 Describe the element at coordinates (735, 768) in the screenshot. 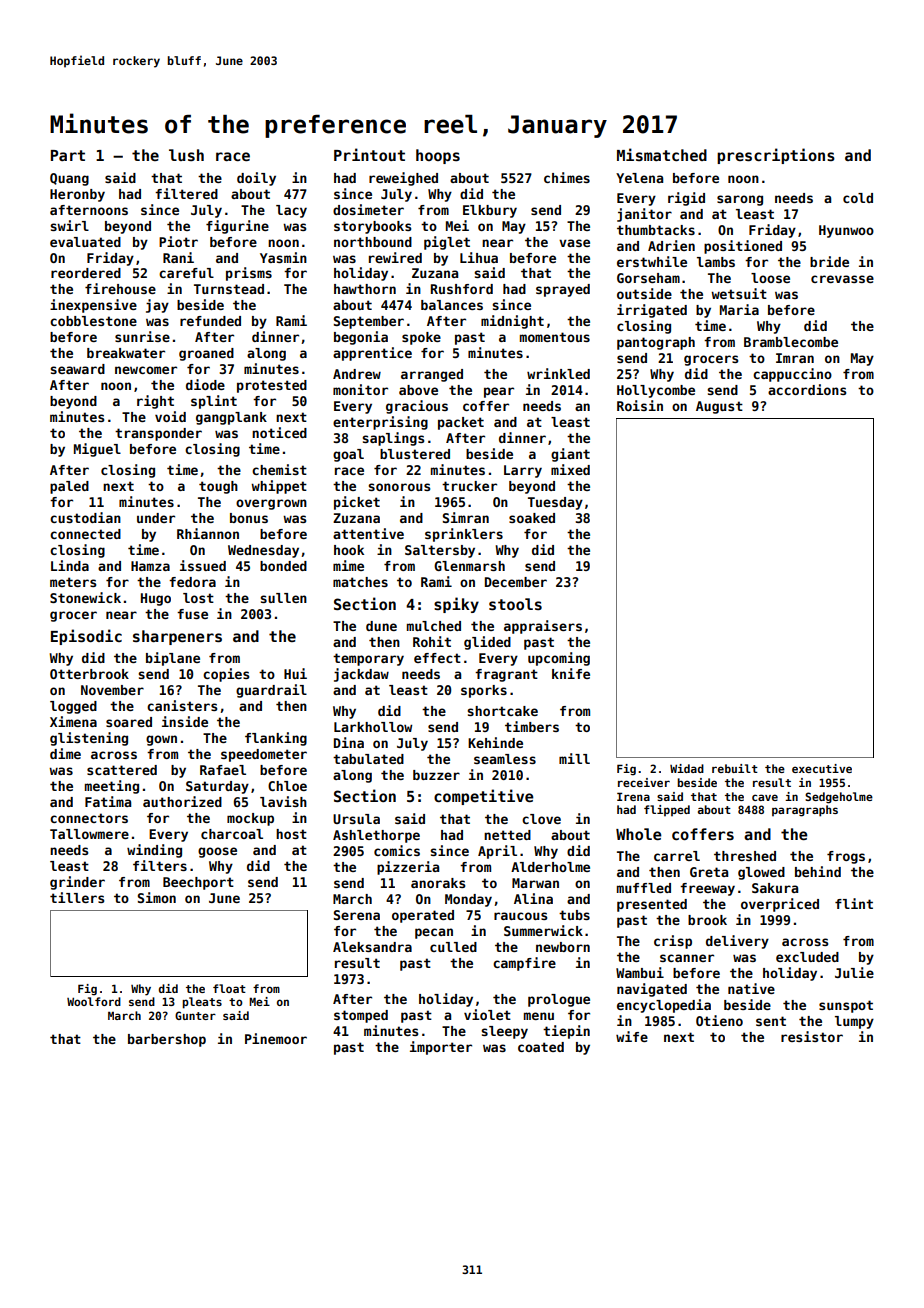

I see `rebuilt` at that location.
